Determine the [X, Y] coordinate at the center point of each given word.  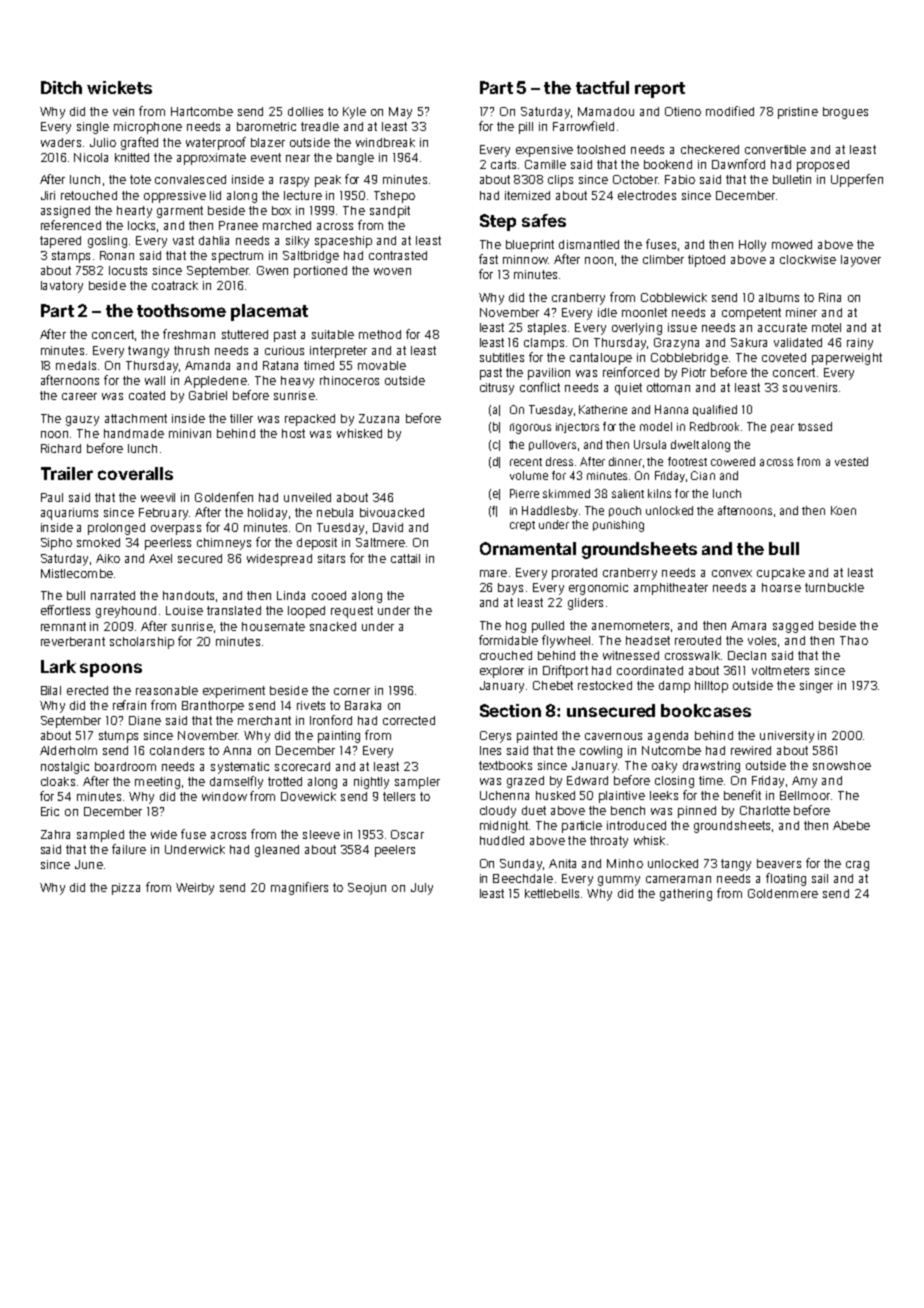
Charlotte [765, 810]
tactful [602, 87]
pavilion [549, 374]
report [660, 90]
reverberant [73, 641]
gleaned [277, 851]
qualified [715, 410]
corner [352, 691]
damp [674, 687]
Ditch [61, 87]
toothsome [181, 310]
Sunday [521, 865]
